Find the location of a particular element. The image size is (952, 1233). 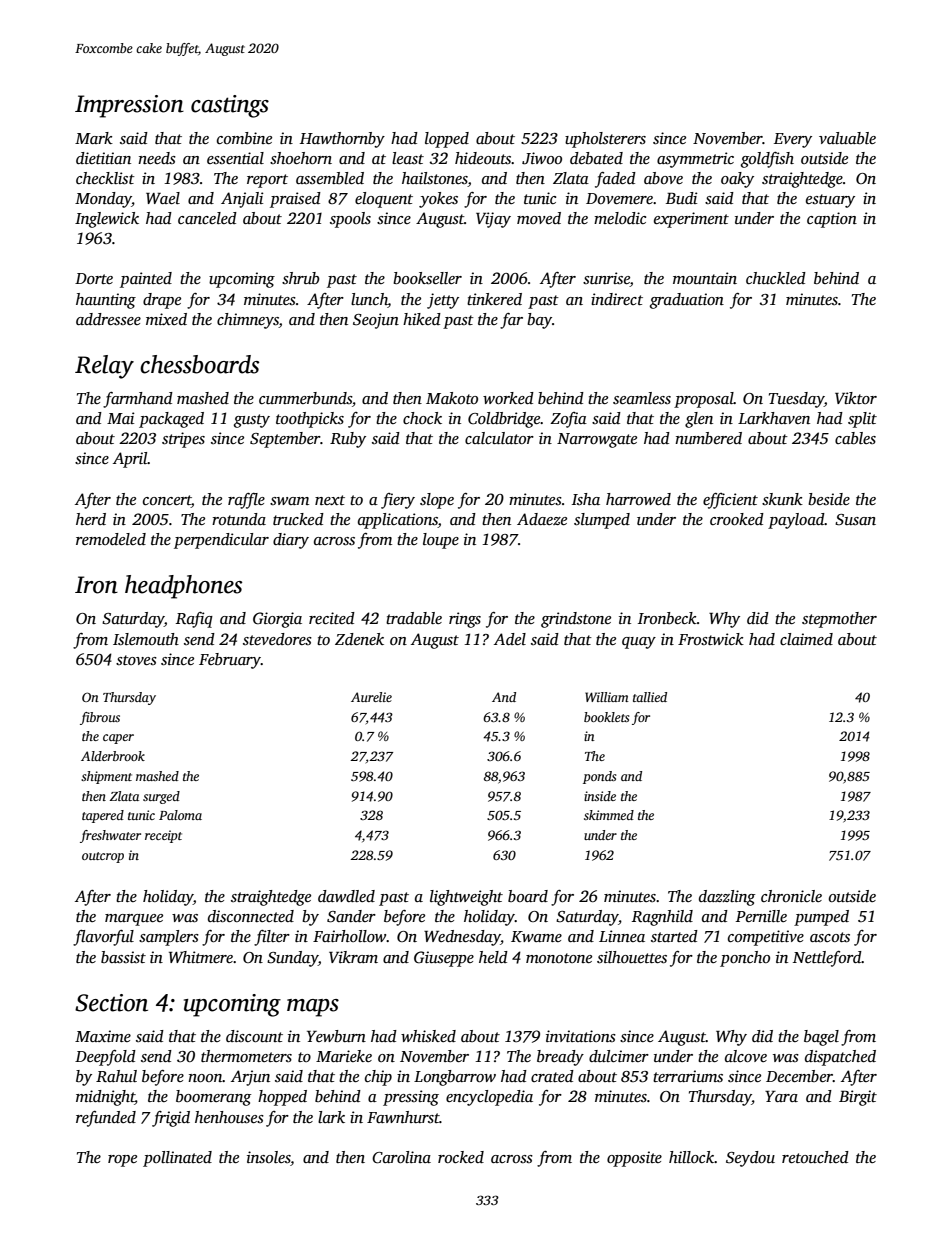

numbered is located at coordinates (708, 438).
